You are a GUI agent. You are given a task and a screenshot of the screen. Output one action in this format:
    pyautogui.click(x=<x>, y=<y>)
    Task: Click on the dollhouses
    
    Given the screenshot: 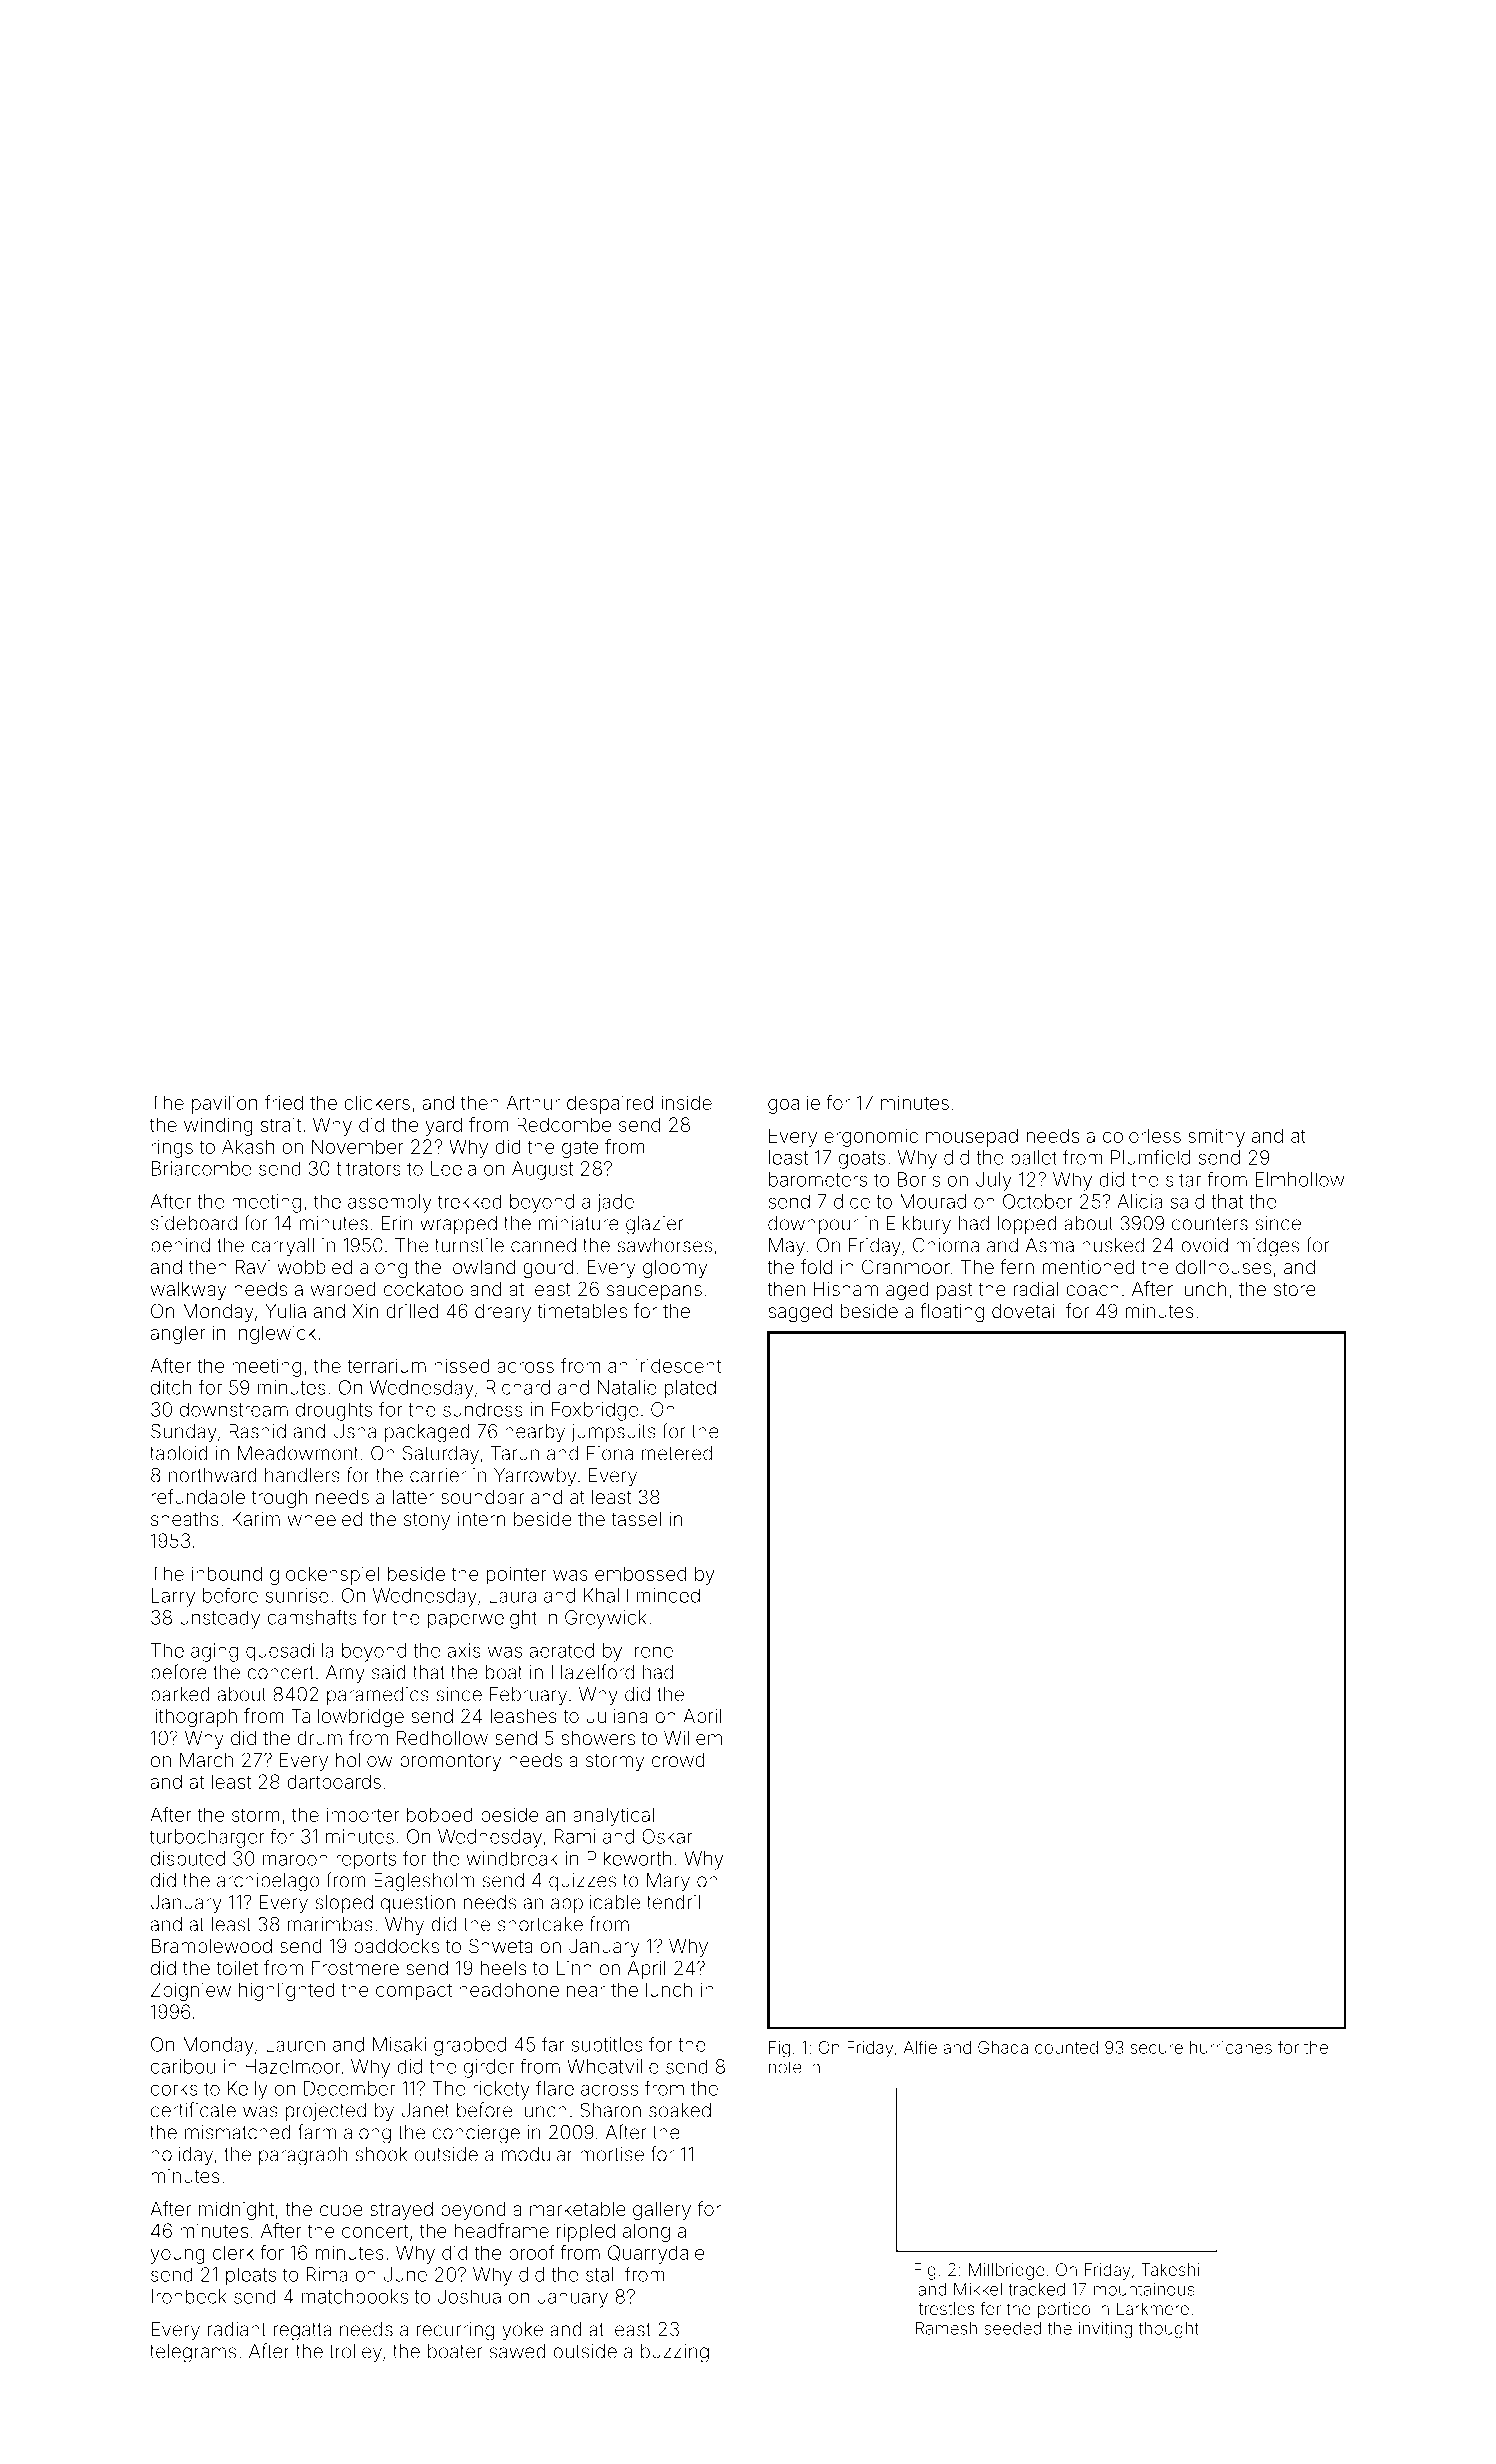 What is the action you would take?
    pyautogui.click(x=1223, y=1267)
